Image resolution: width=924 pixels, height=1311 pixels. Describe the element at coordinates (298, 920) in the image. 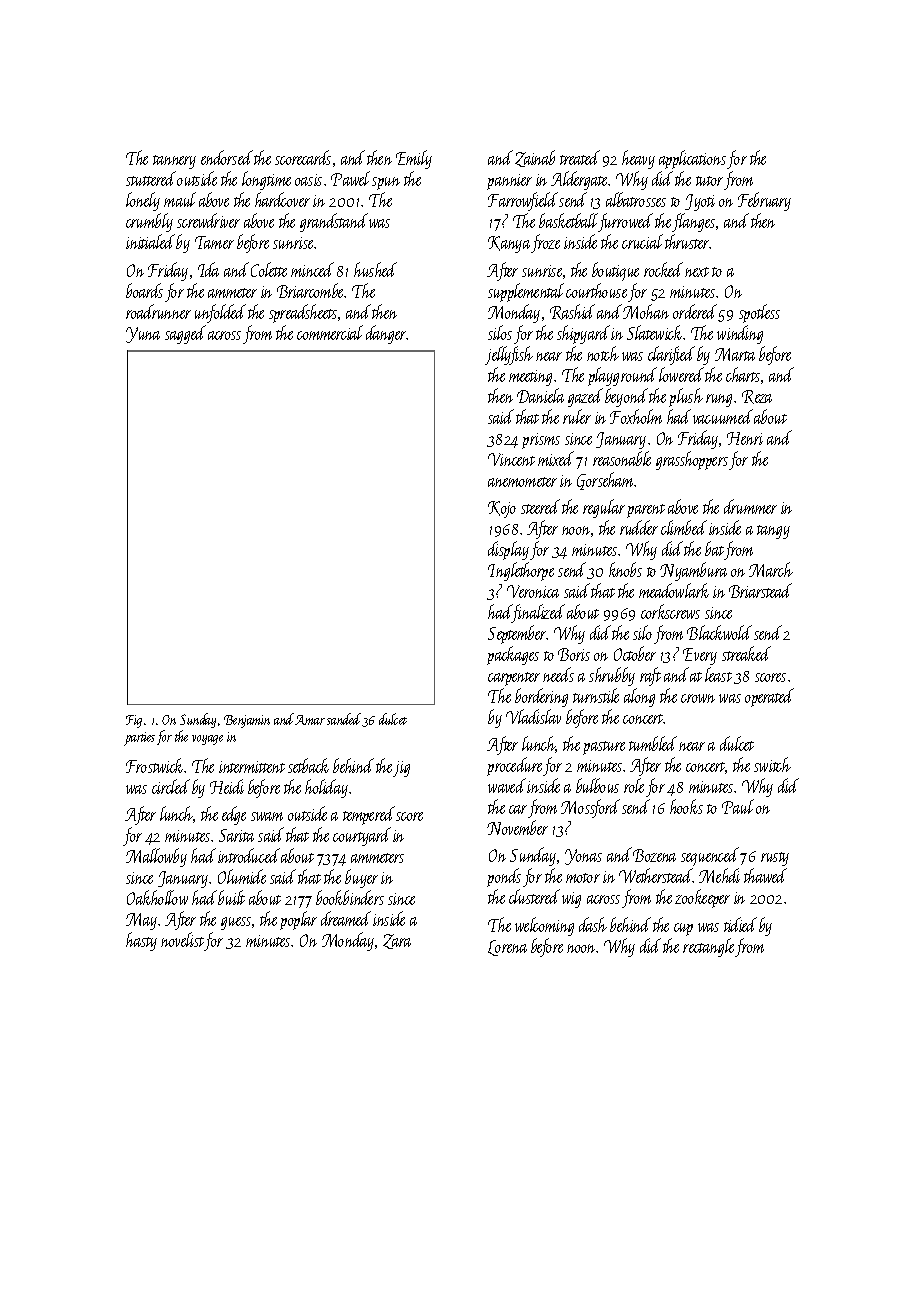

I see `poplar` at that location.
